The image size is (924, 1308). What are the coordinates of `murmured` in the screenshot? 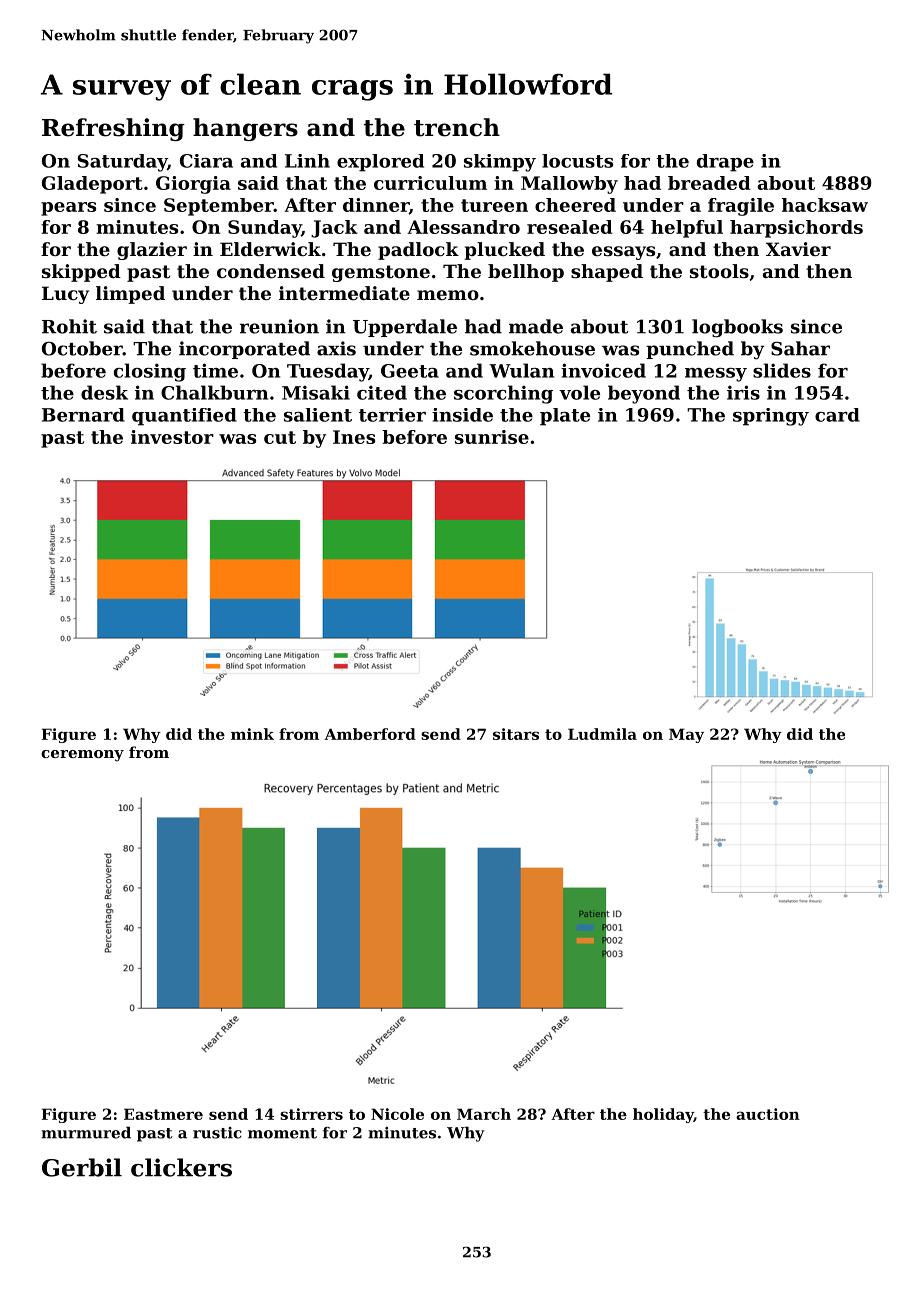 It's located at (86, 1132).
